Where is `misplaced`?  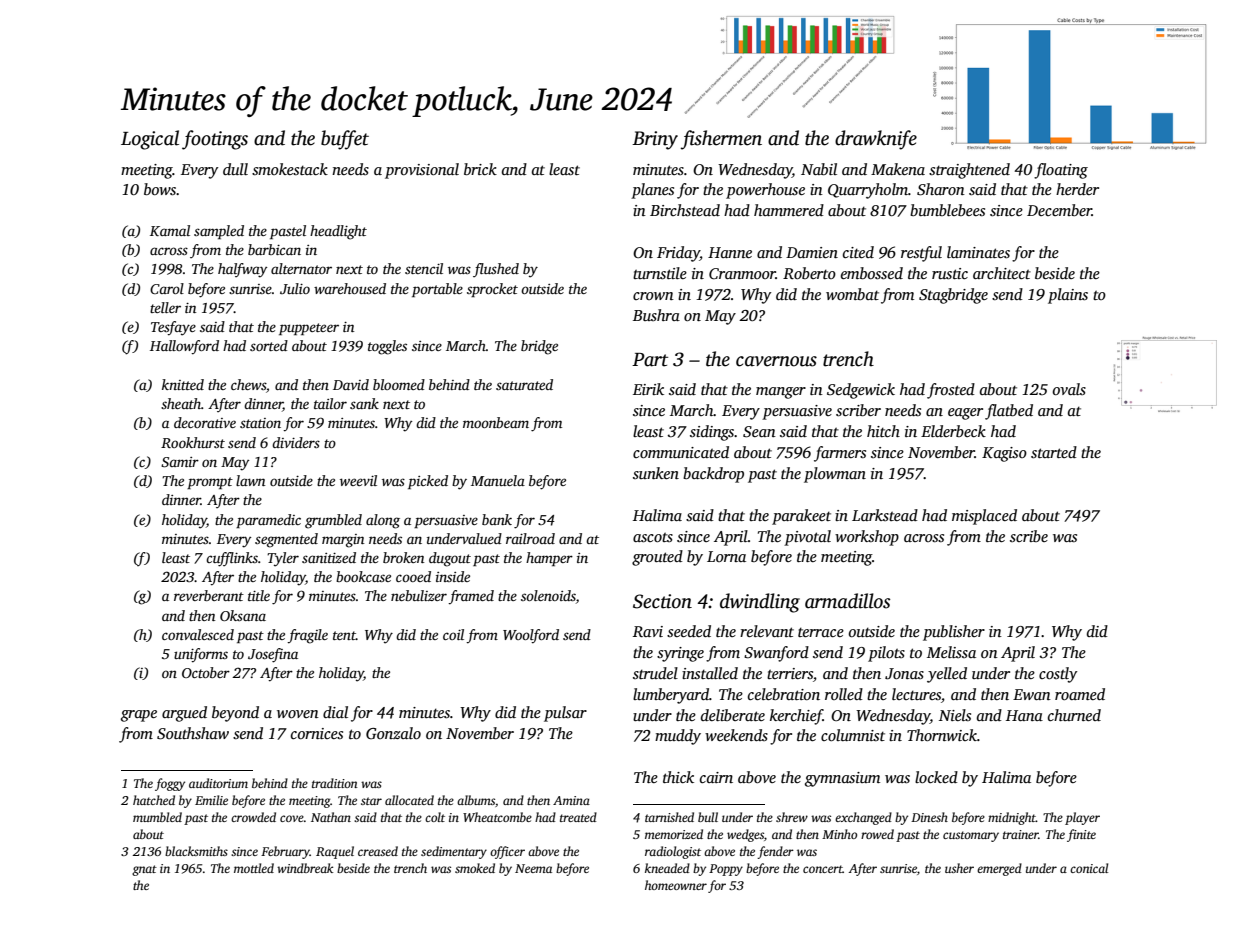
misplaced is located at coordinates (984, 517).
